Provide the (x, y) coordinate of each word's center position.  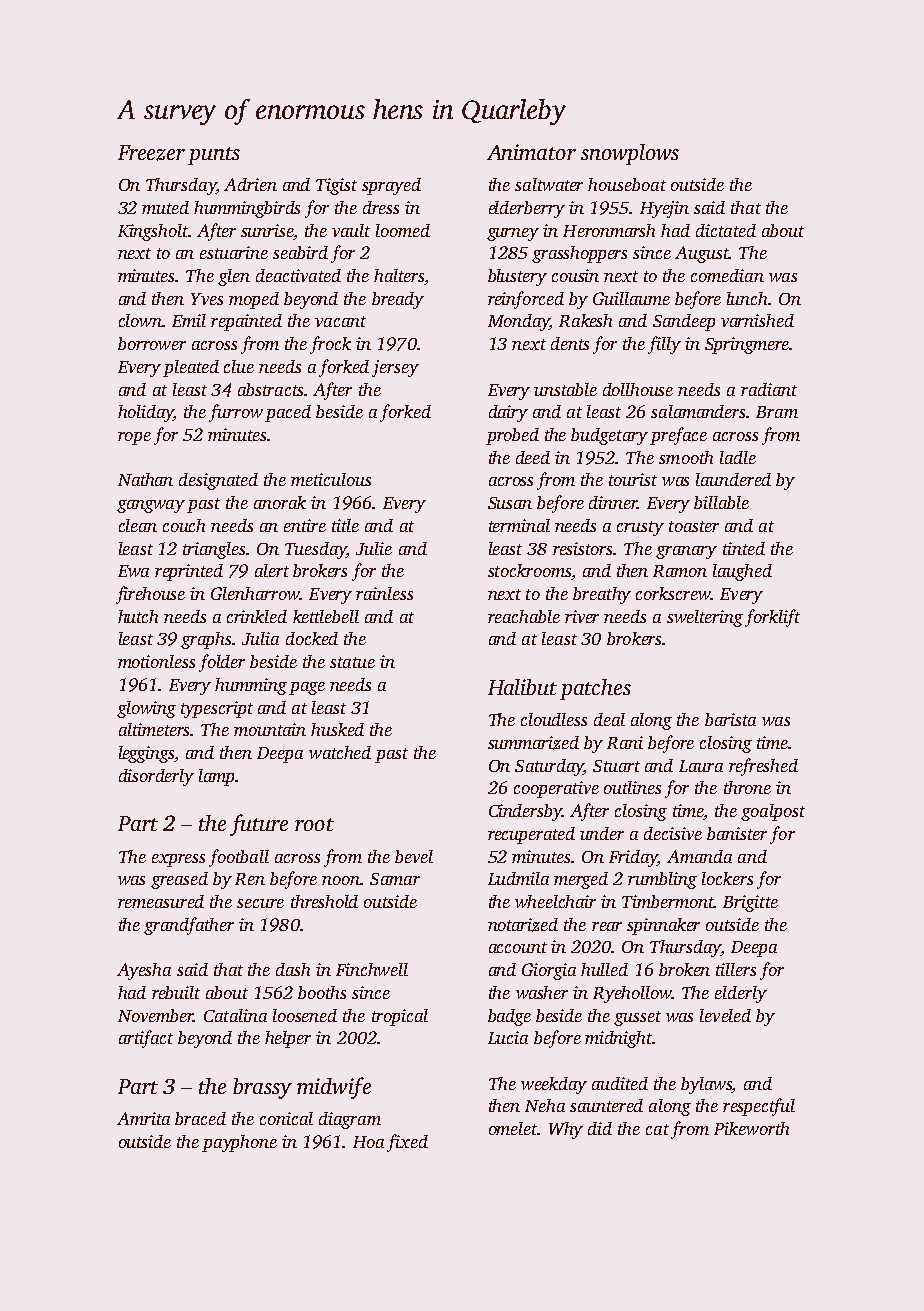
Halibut (522, 687)
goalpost (773, 812)
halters (399, 275)
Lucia (508, 1037)
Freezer (151, 153)
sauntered (606, 1105)
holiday (145, 413)
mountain (270, 729)
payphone (239, 1143)
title (345, 525)
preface (678, 436)
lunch (747, 298)
